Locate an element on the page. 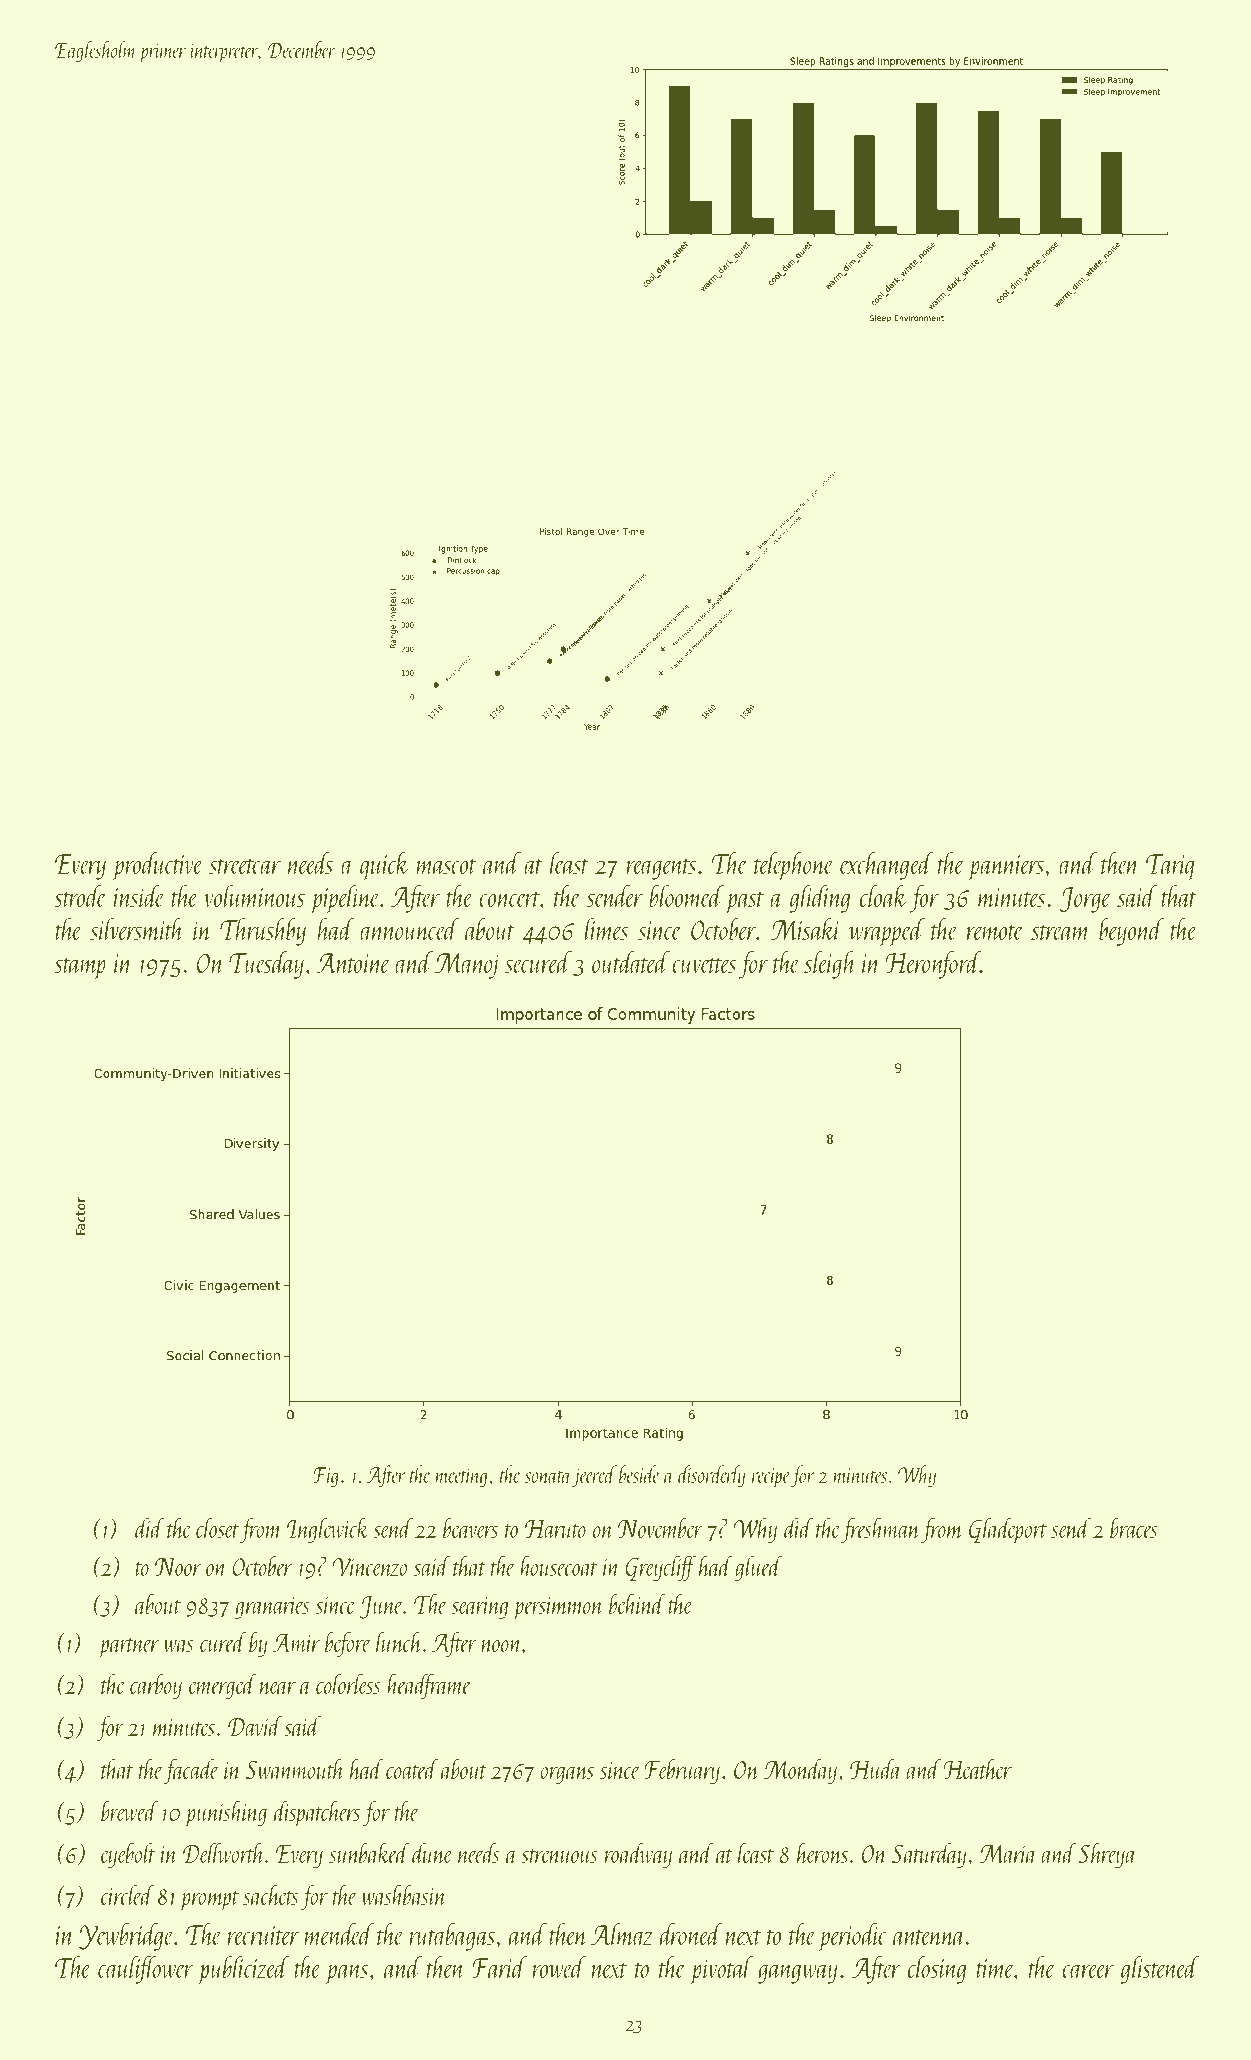 The image size is (1251, 2060). searing is located at coordinates (479, 1608).
